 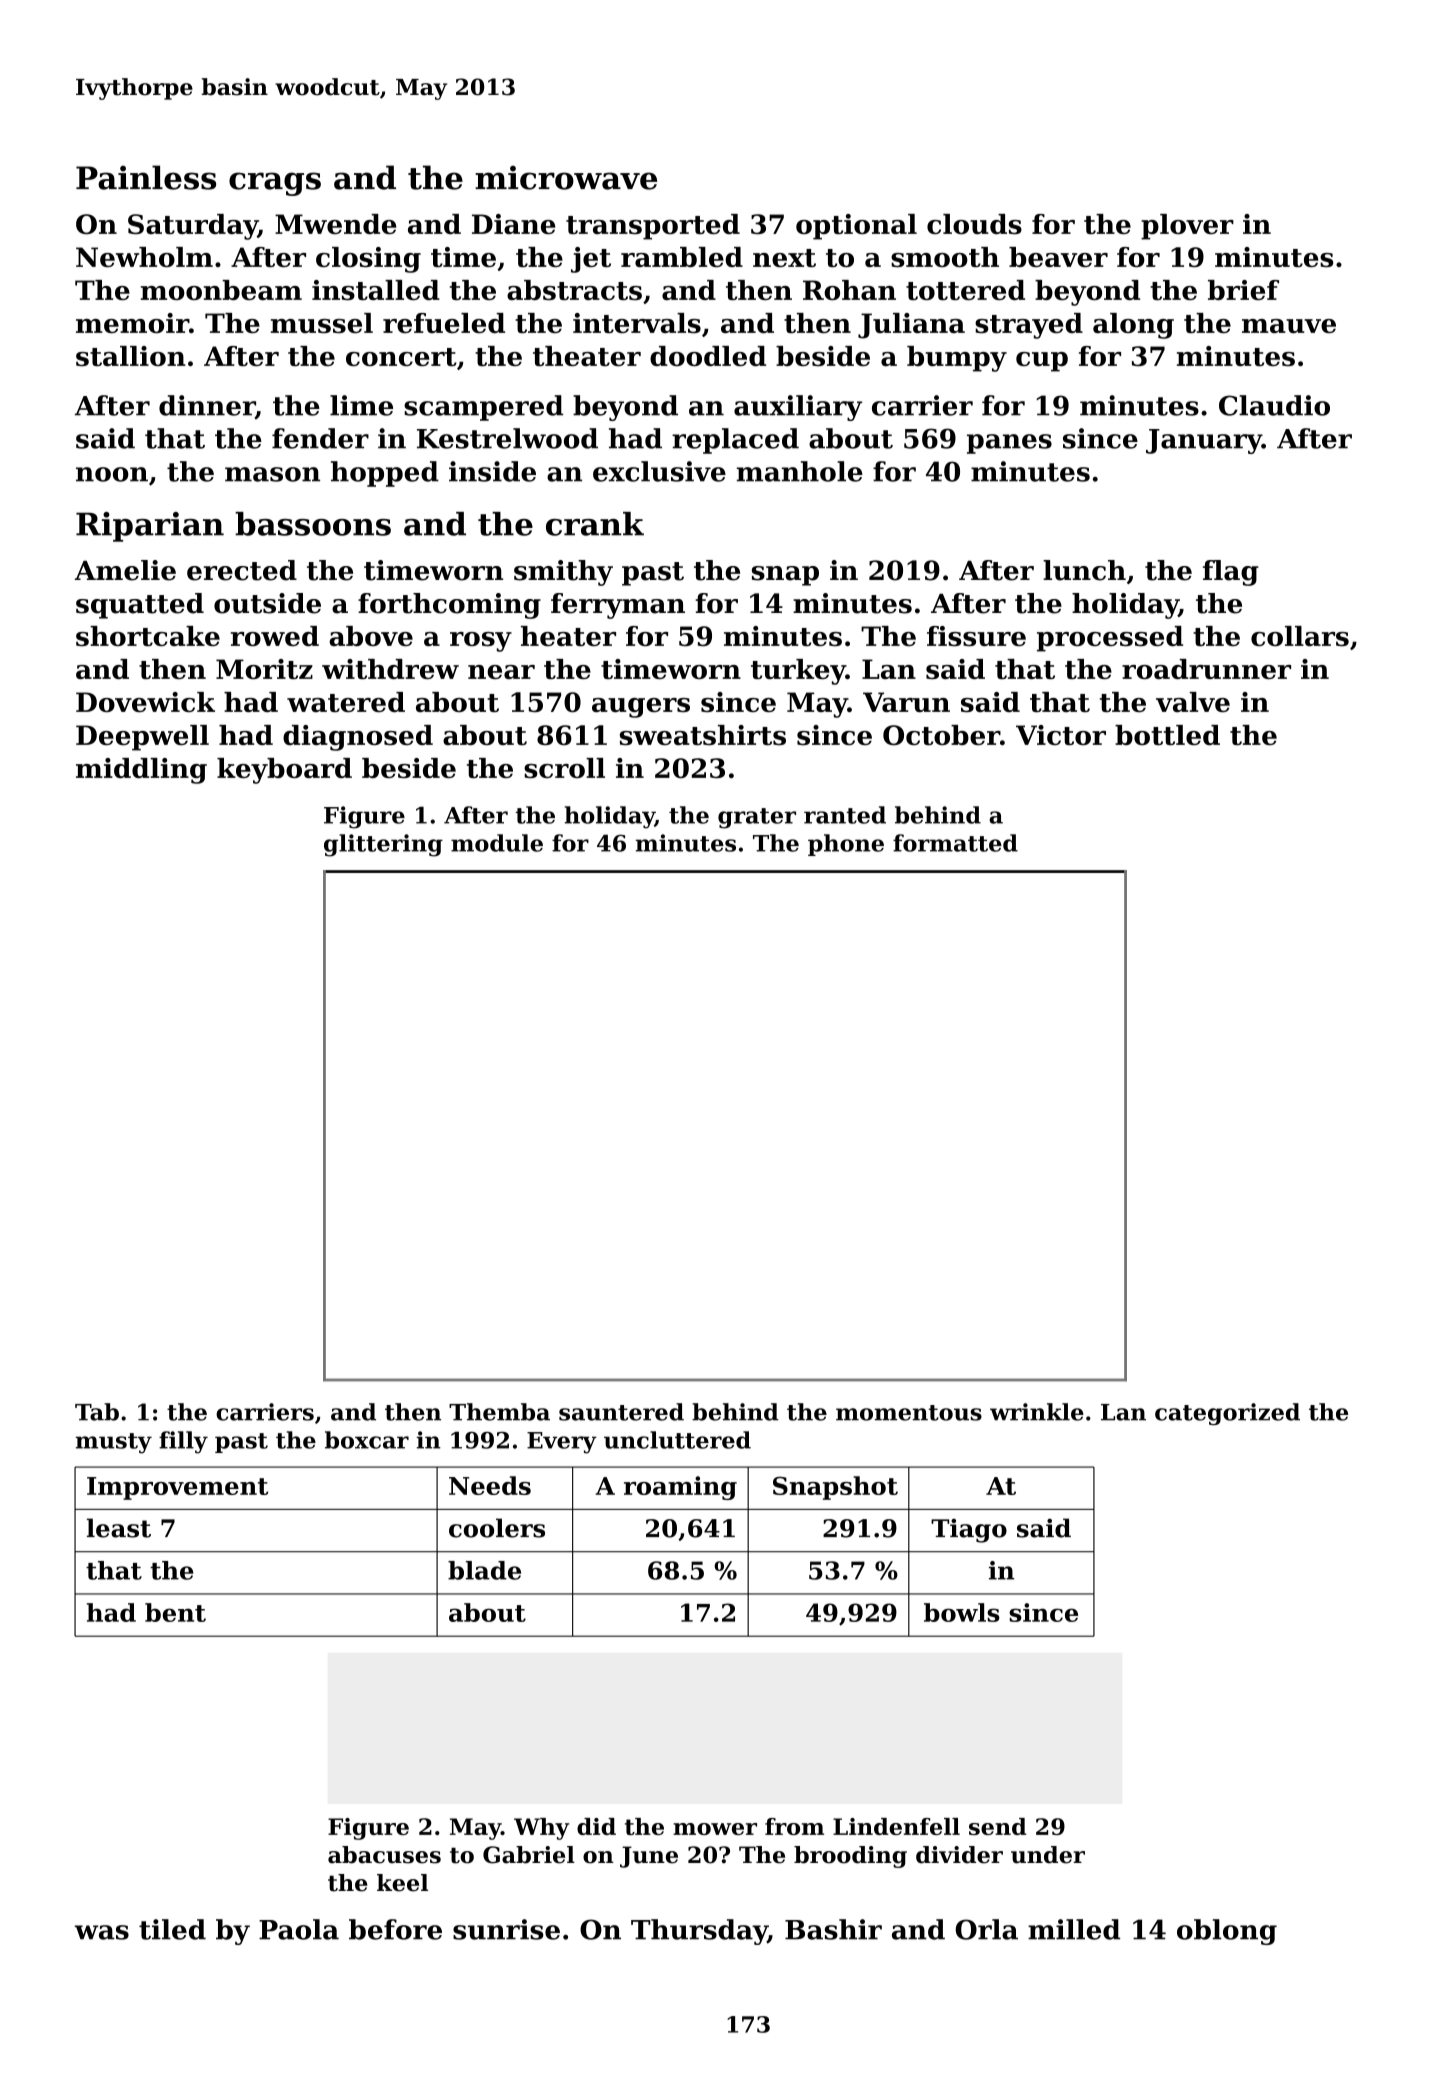 What do you see at coordinates (497, 843) in the image?
I see `module` at bounding box center [497, 843].
